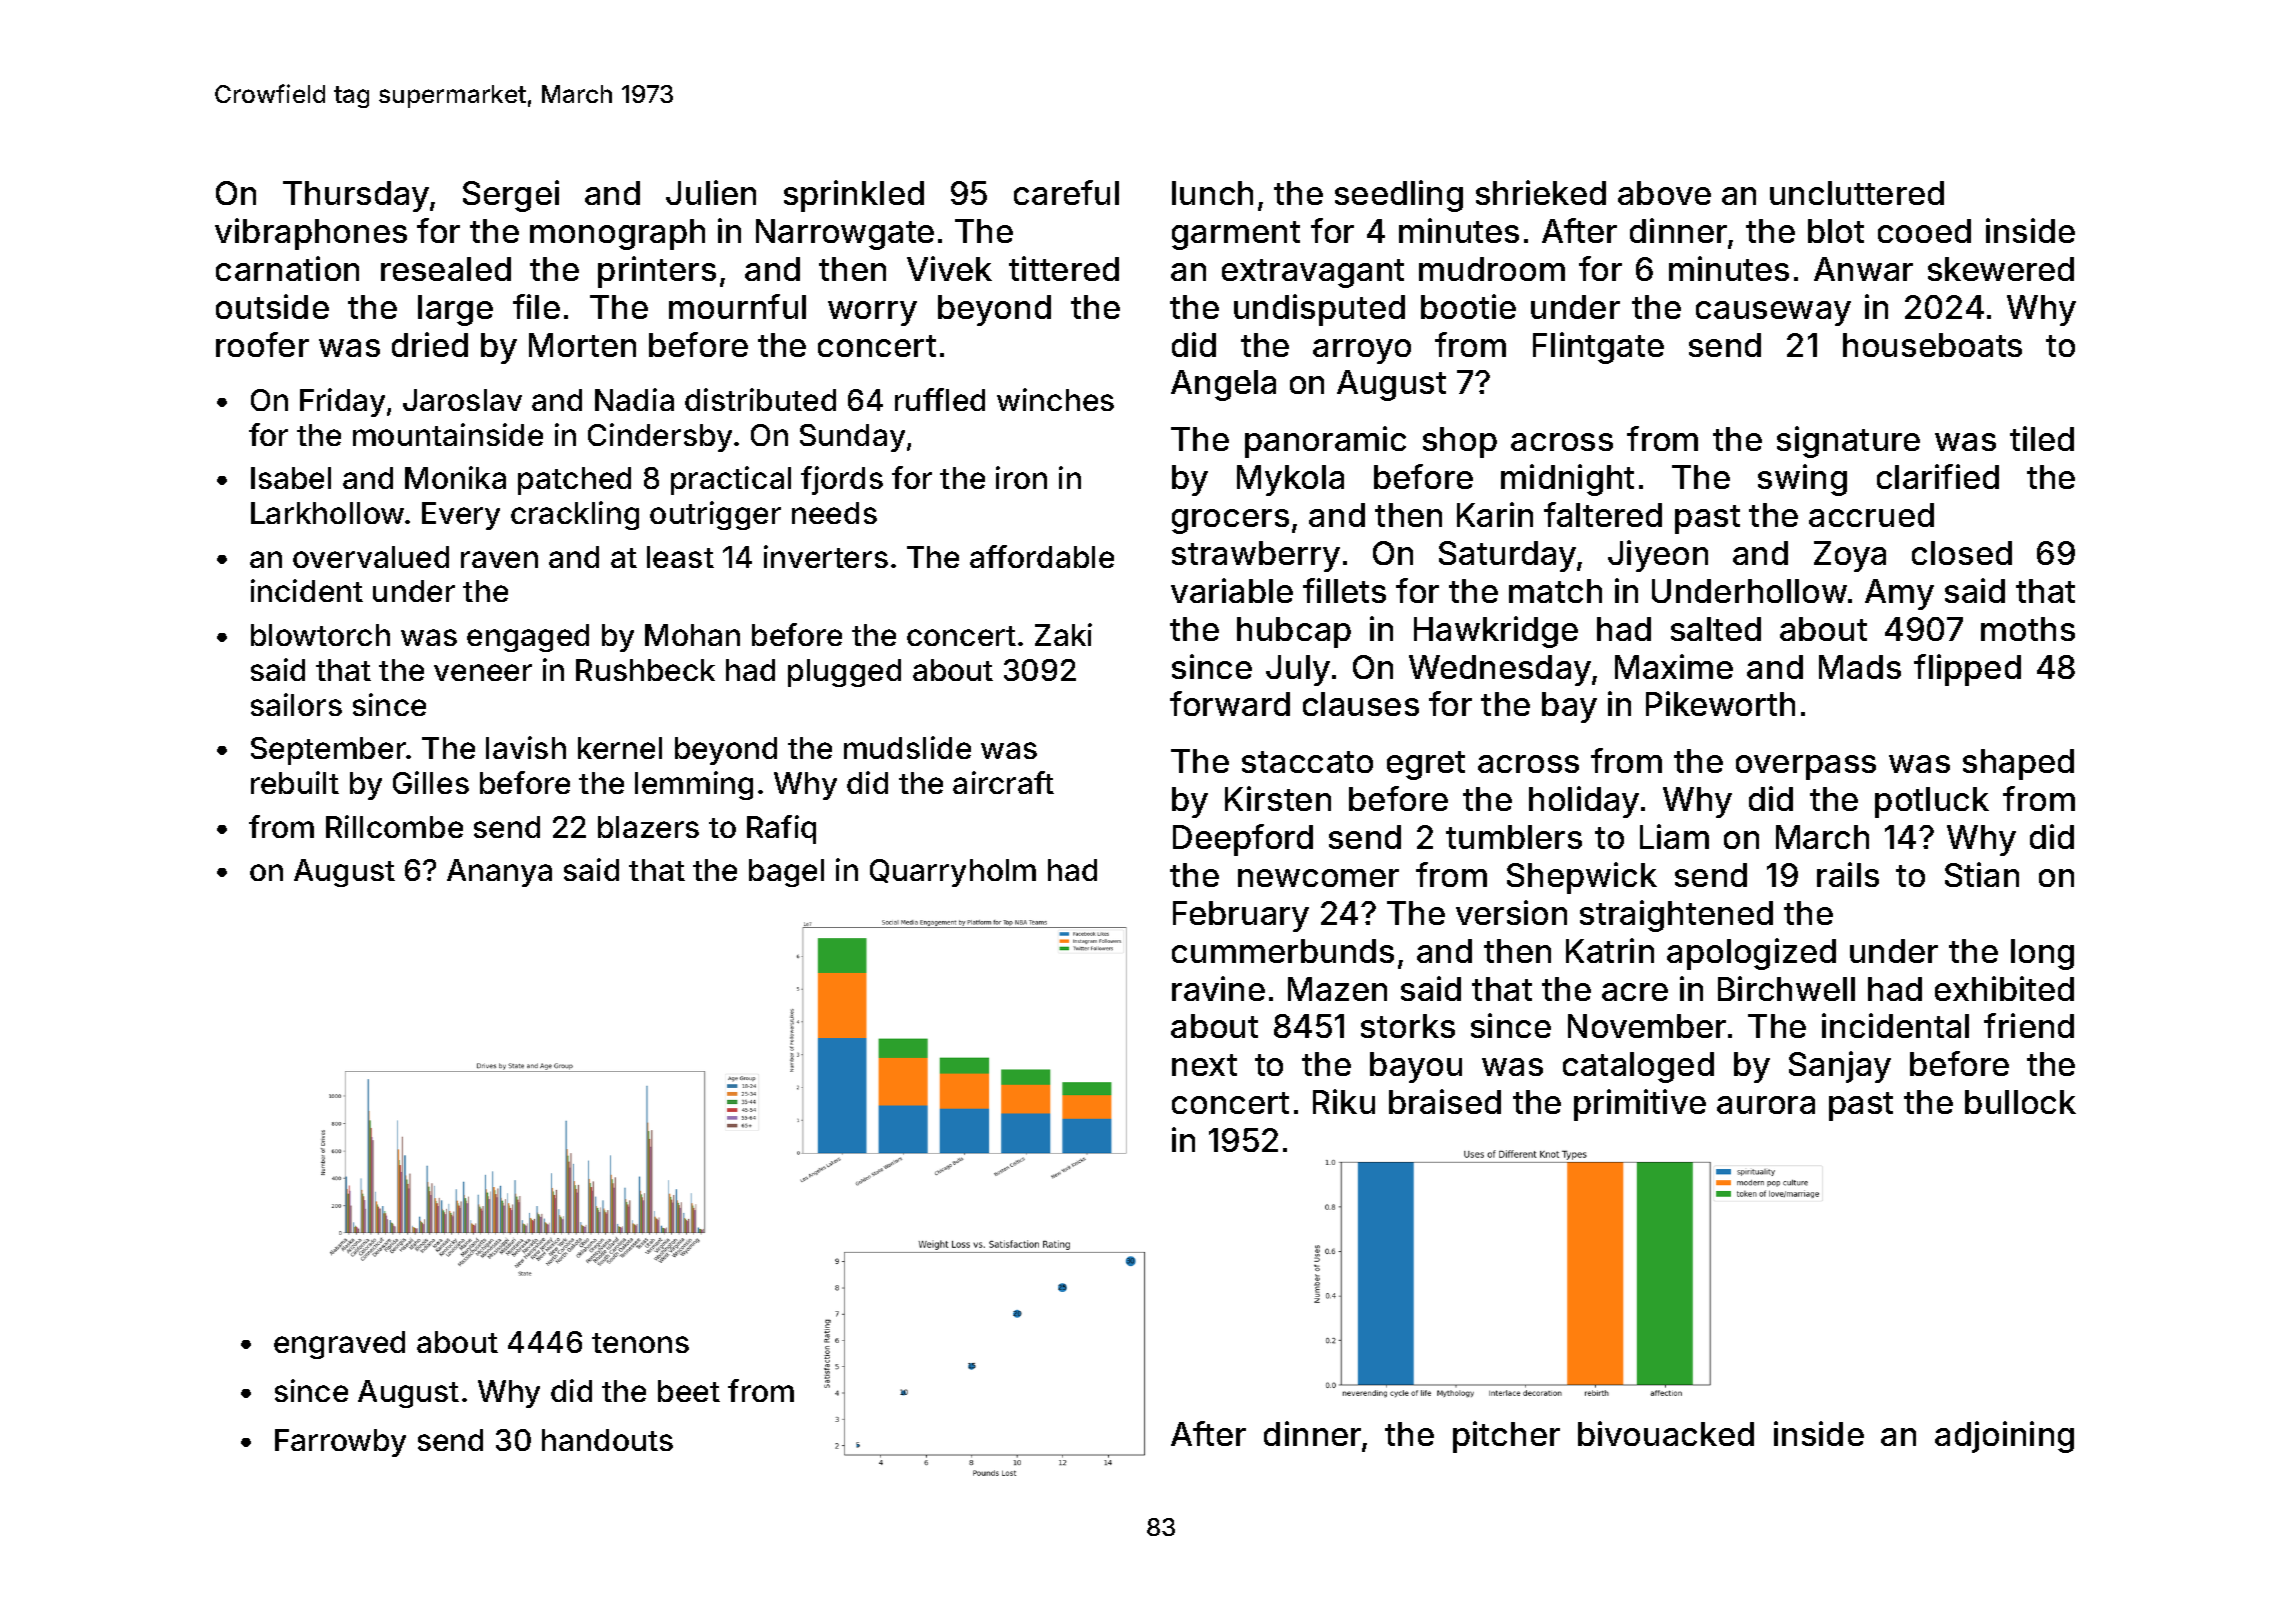  Describe the element at coordinates (340, 1443) in the screenshot. I see `Farrowby` at that location.
